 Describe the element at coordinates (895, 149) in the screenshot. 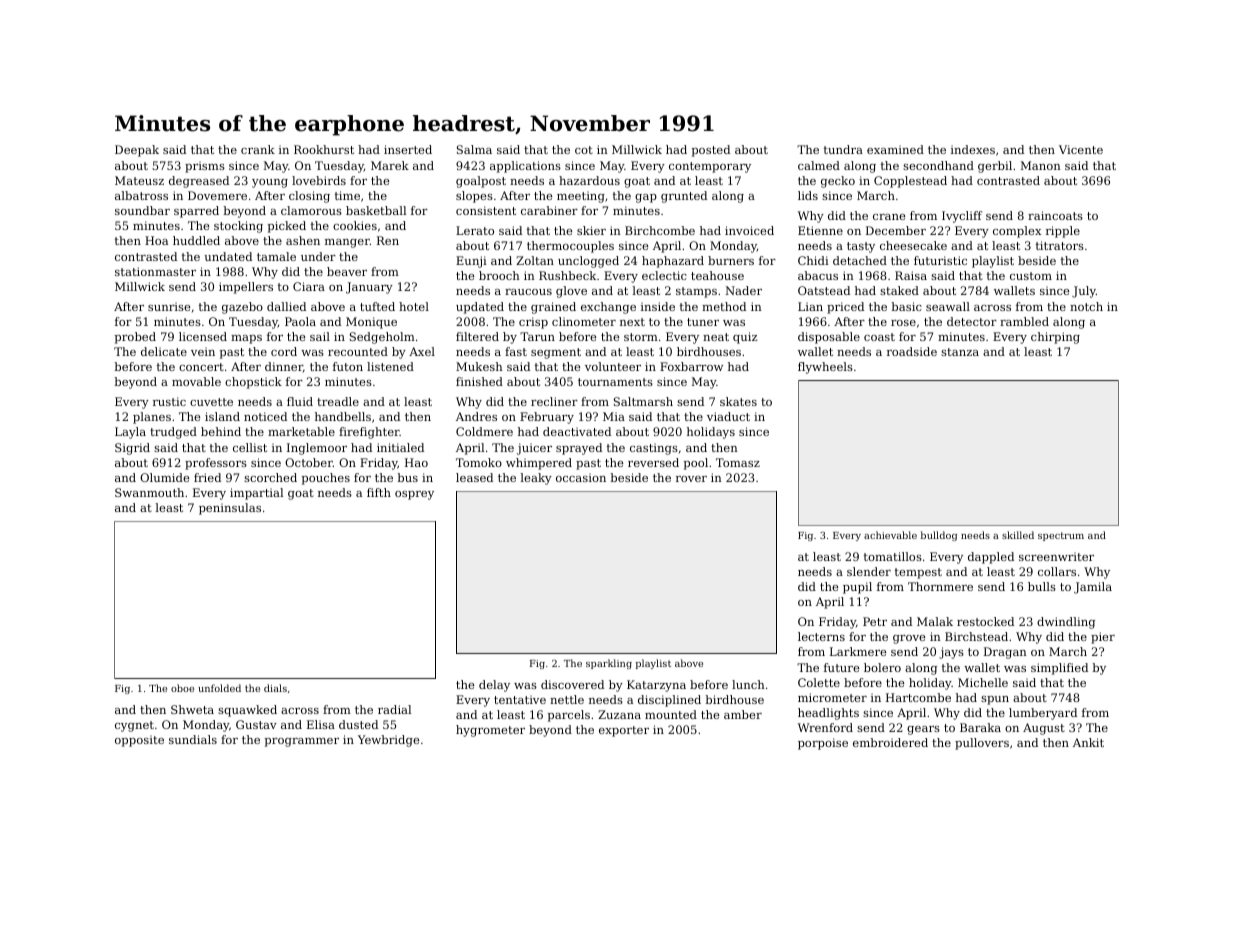

I see `examined` at that location.
